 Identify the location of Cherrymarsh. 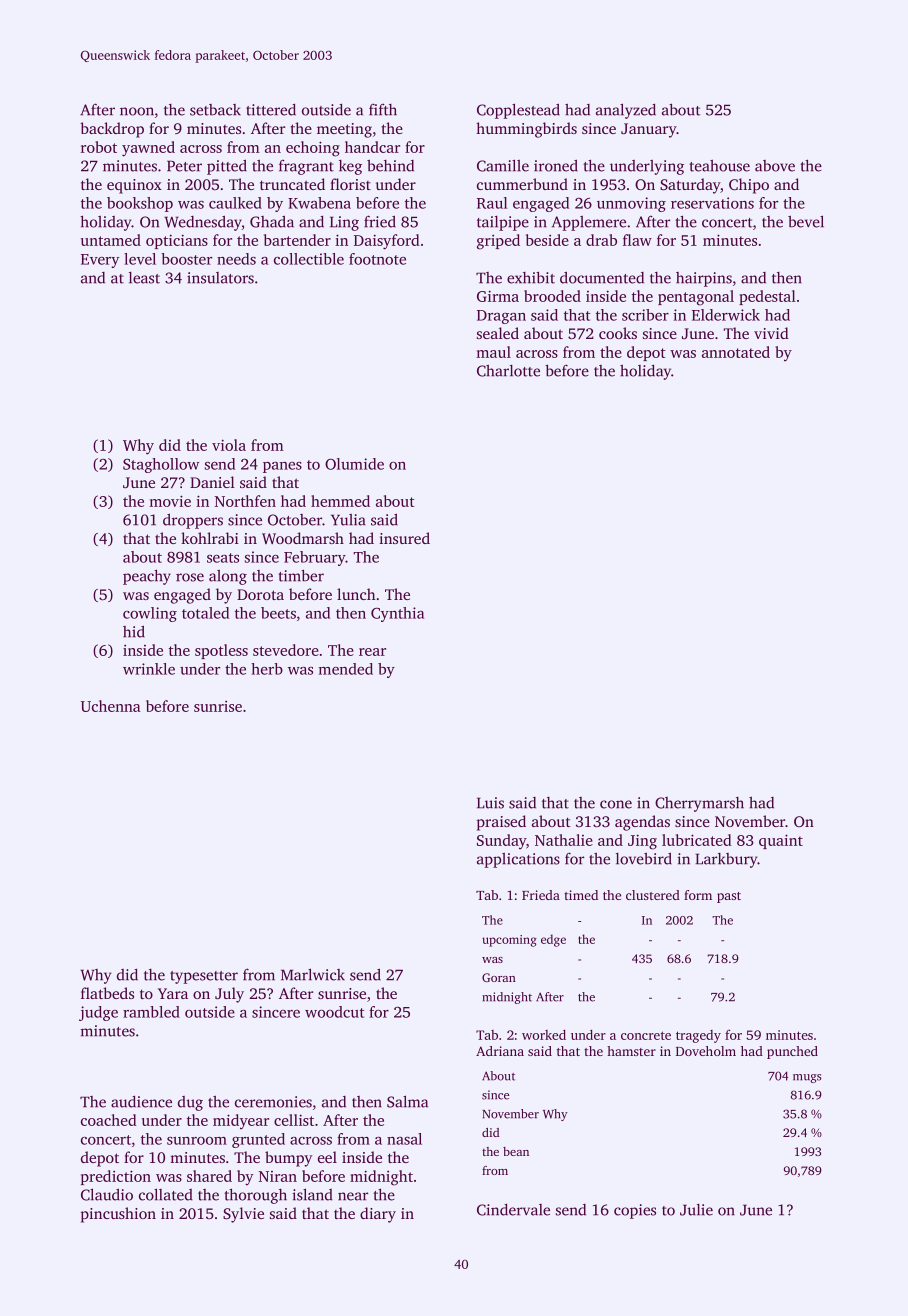
(699, 804).
